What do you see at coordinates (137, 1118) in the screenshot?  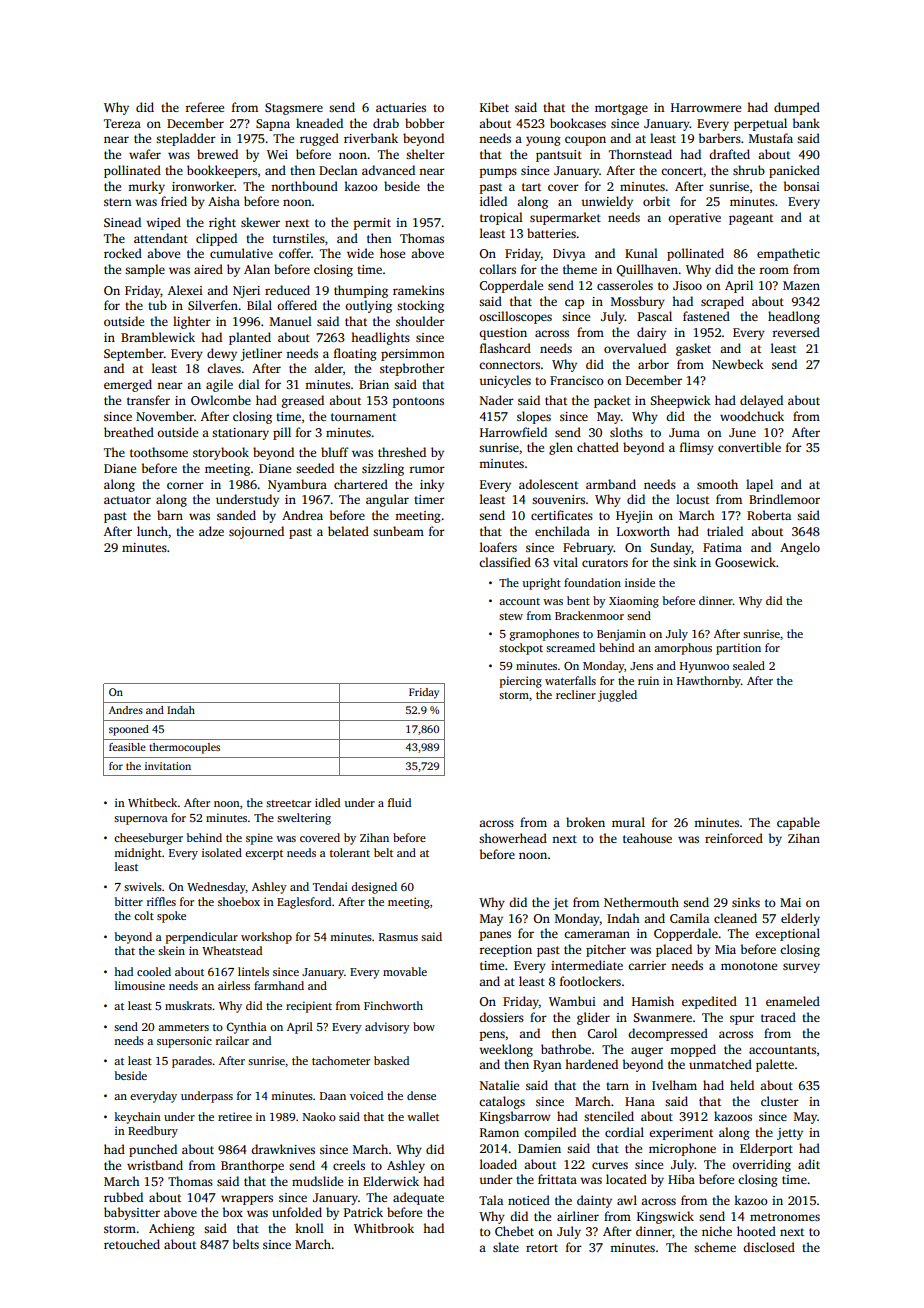 I see `keychain` at bounding box center [137, 1118].
